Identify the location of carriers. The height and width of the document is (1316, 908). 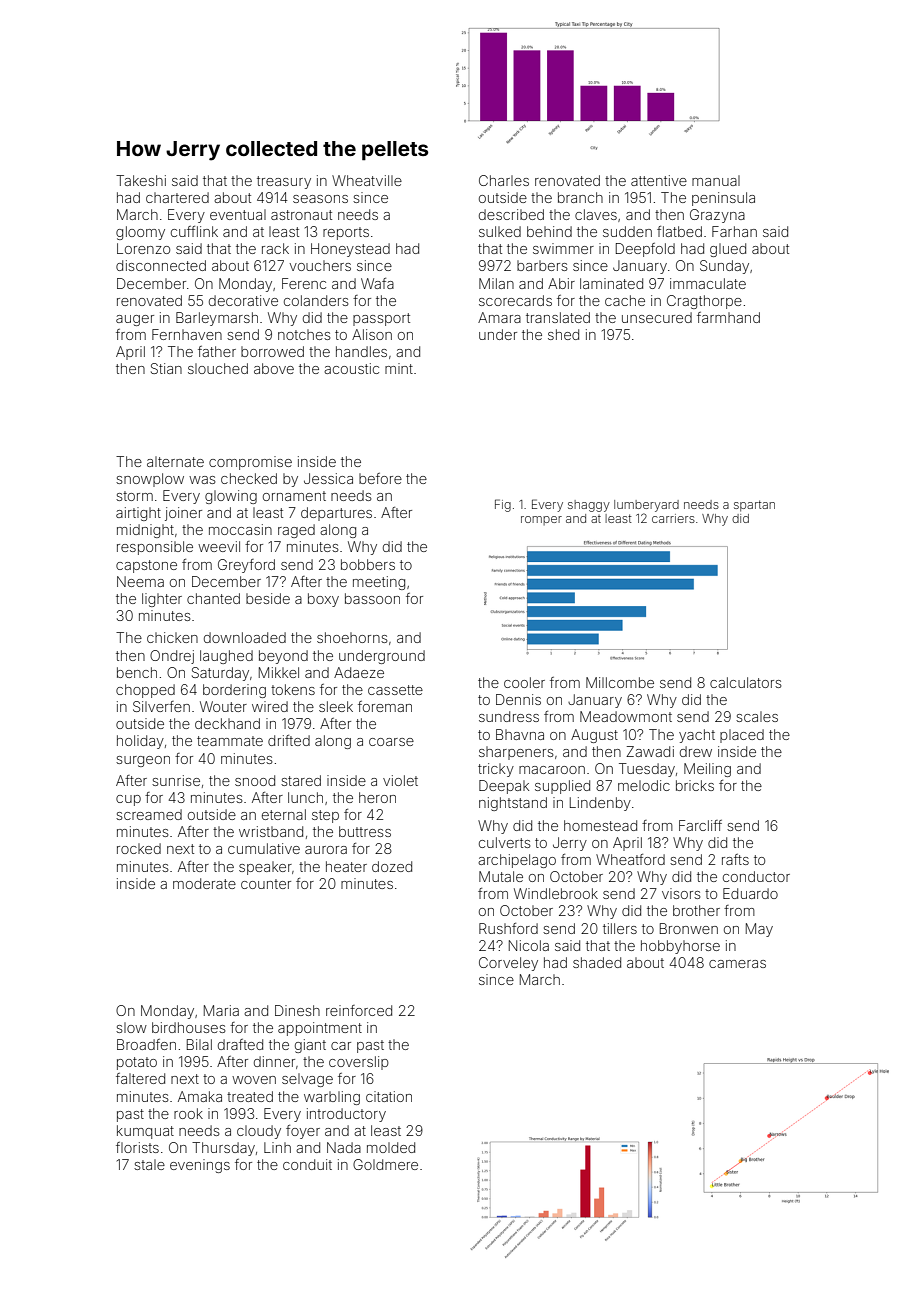
(673, 518).
